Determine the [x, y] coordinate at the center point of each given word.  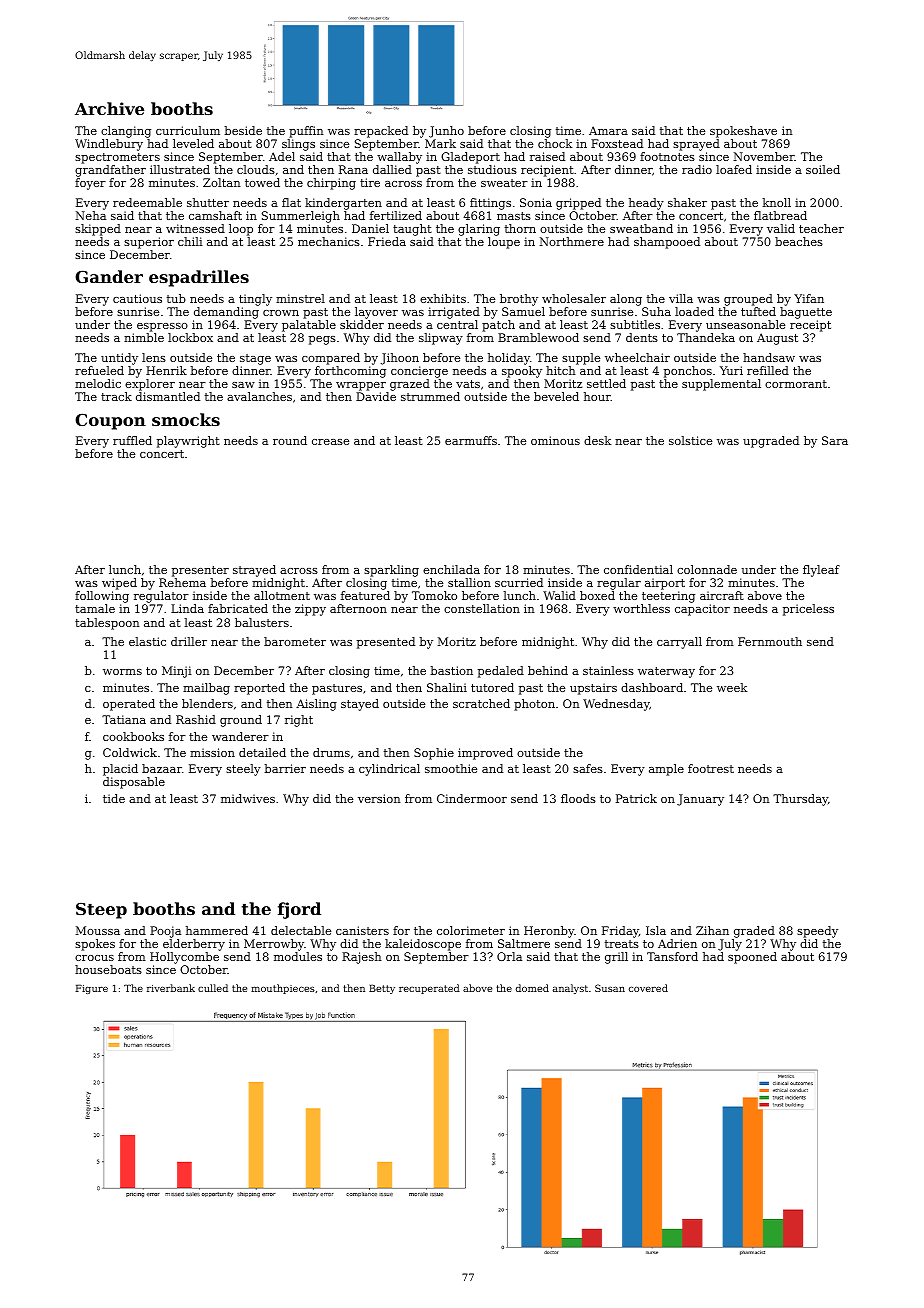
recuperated [429, 989]
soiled [823, 169]
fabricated [238, 608]
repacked [381, 132]
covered [648, 988]
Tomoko [434, 595]
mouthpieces [283, 989]
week [732, 687]
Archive [109, 108]
